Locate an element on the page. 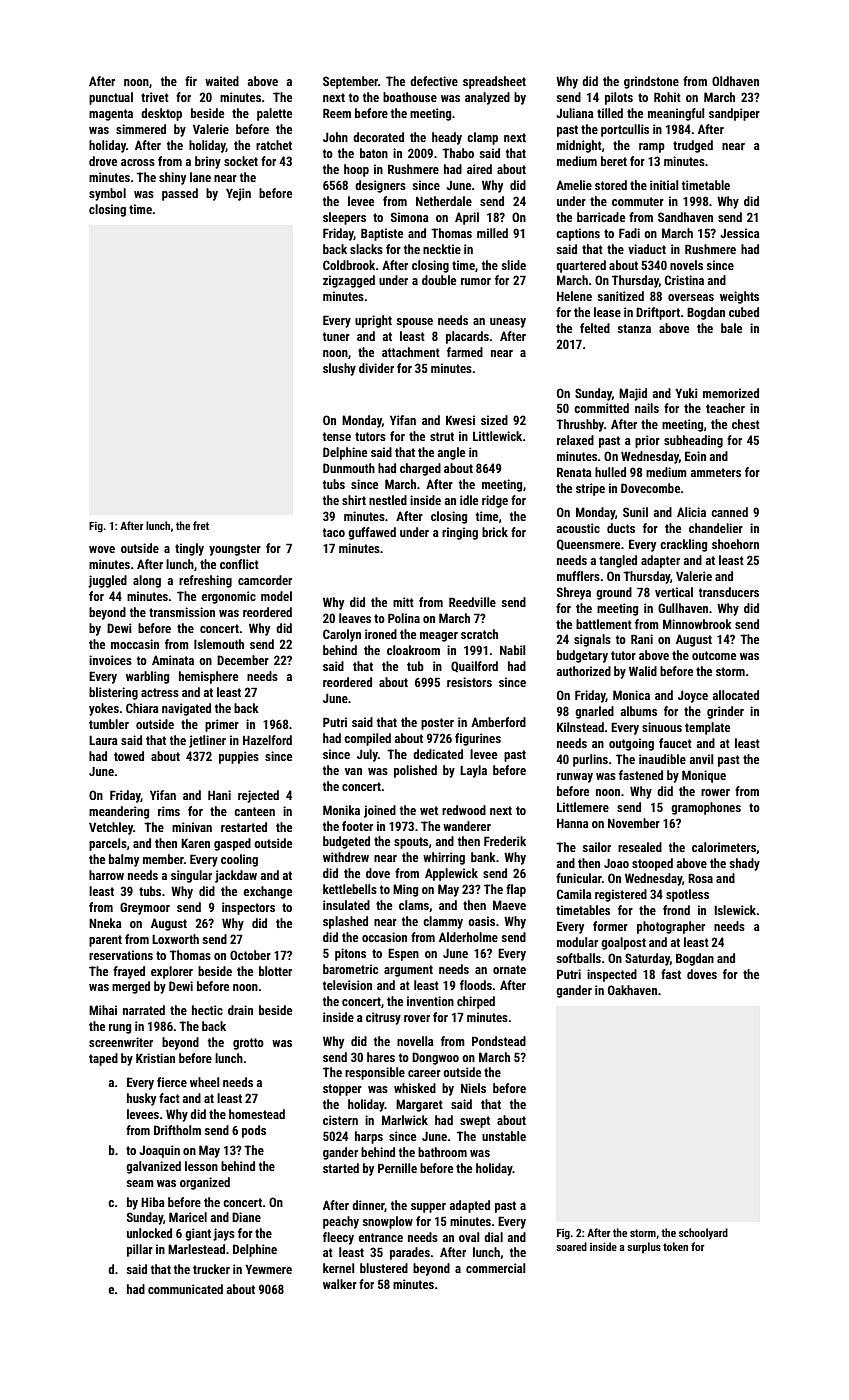 The height and width of the image is (1400, 849). zigzagged is located at coordinates (349, 281).
